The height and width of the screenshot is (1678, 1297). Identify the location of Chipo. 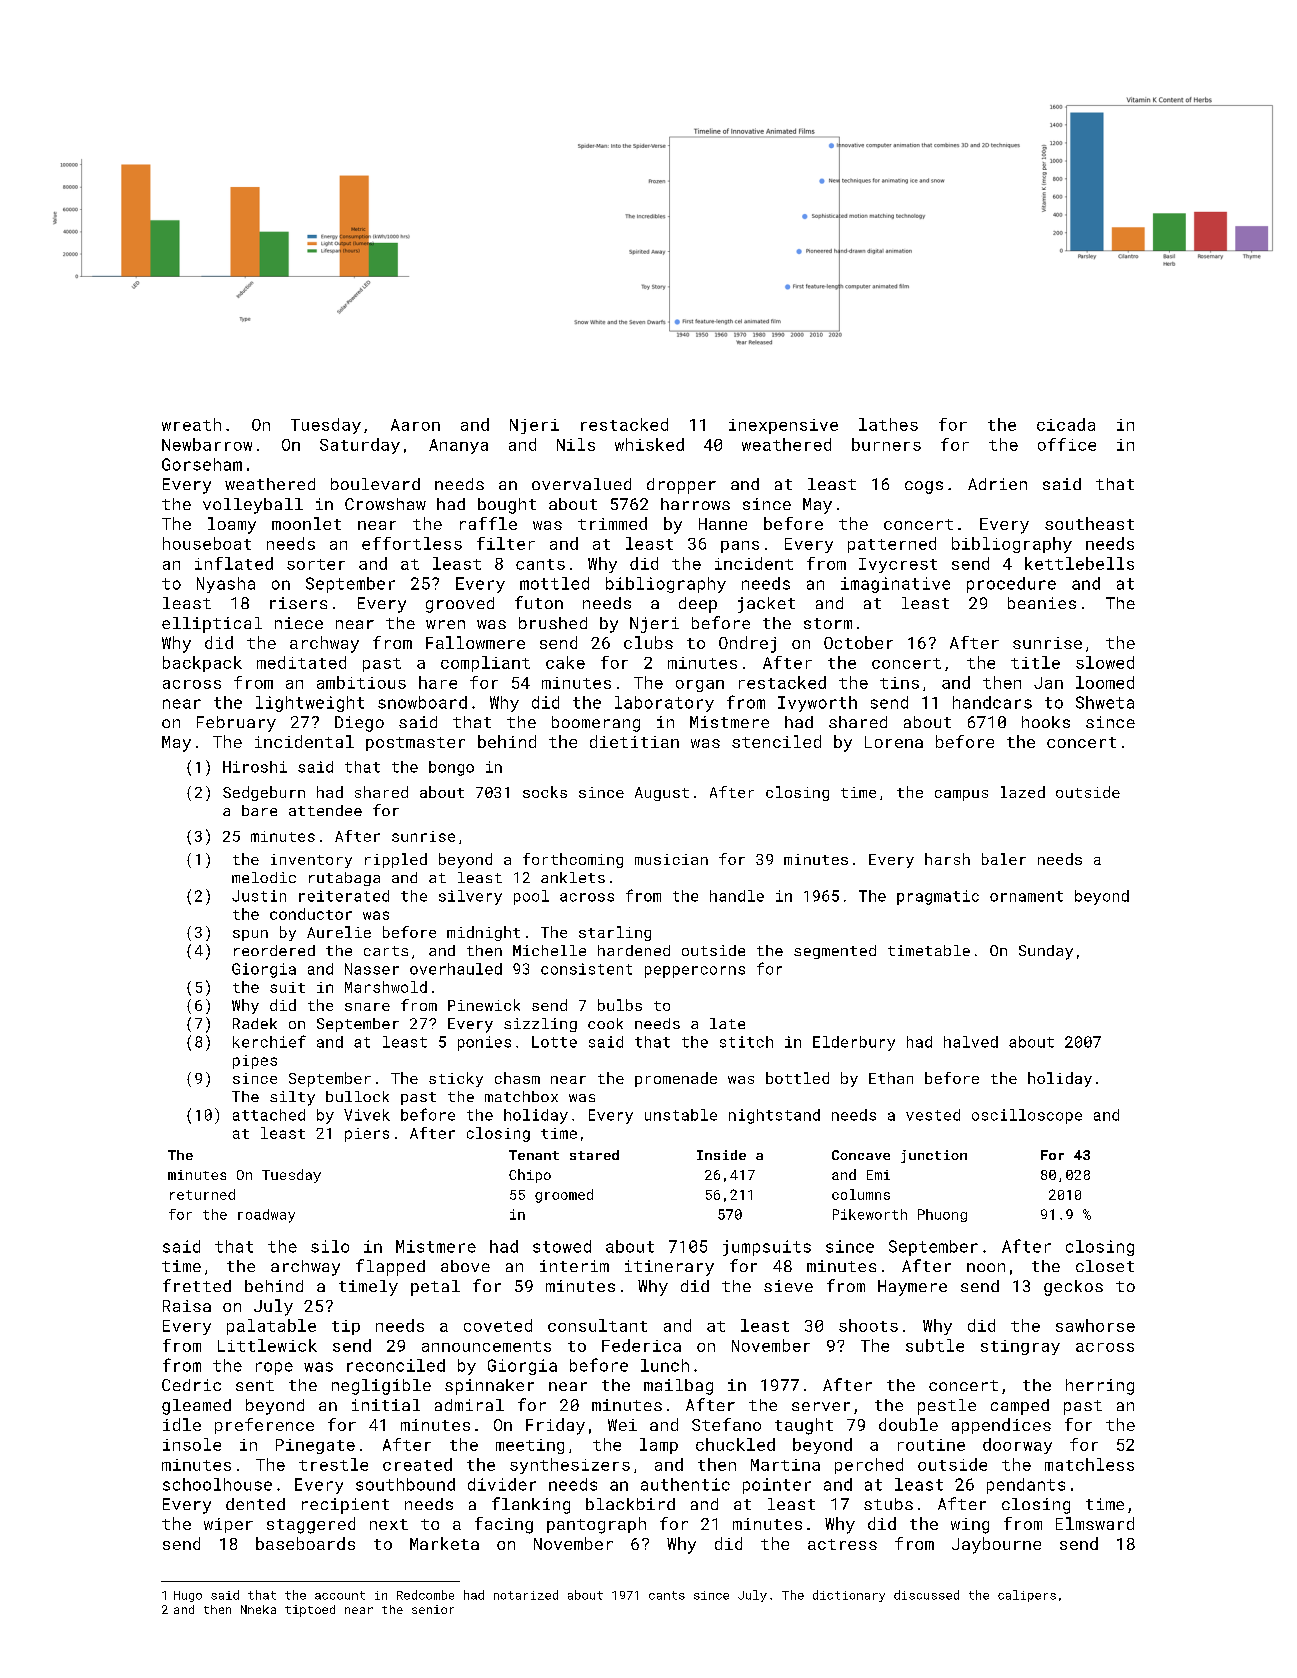
(530, 1176).
